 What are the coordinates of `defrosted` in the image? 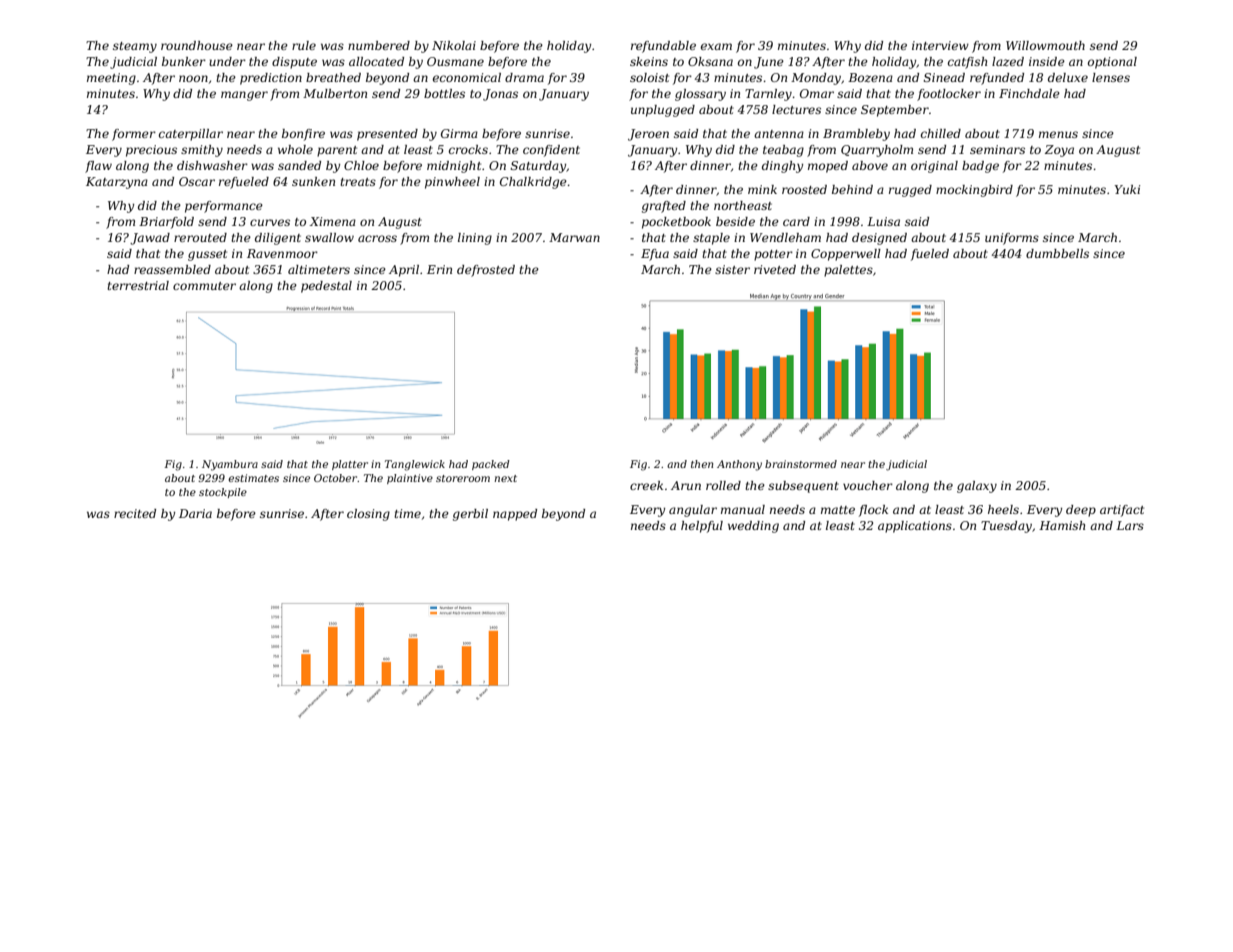 It's located at (486, 271).
